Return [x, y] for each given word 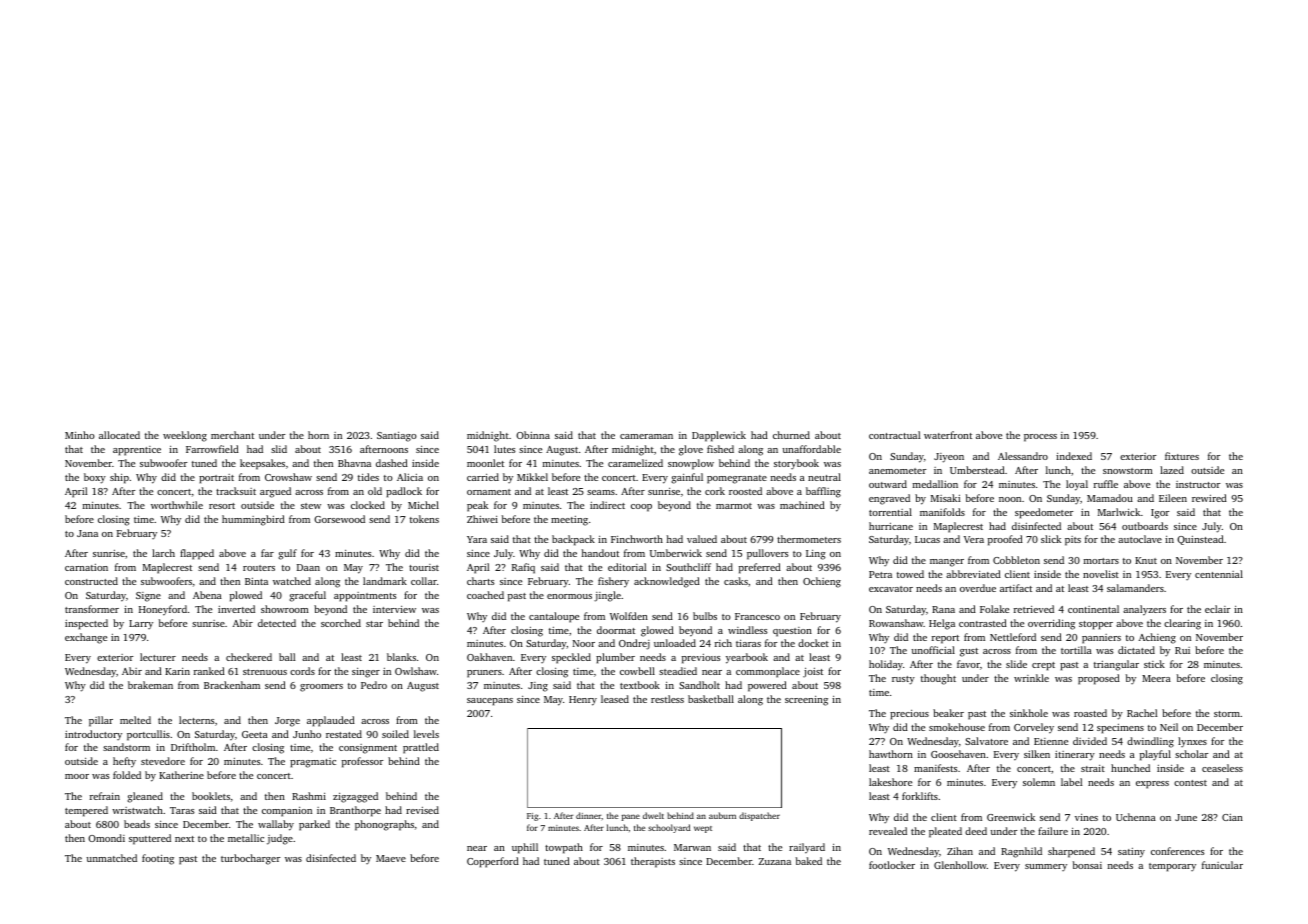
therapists [653, 862]
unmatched [112, 858]
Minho [80, 435]
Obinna [533, 435]
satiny [1131, 853]
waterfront [948, 435]
